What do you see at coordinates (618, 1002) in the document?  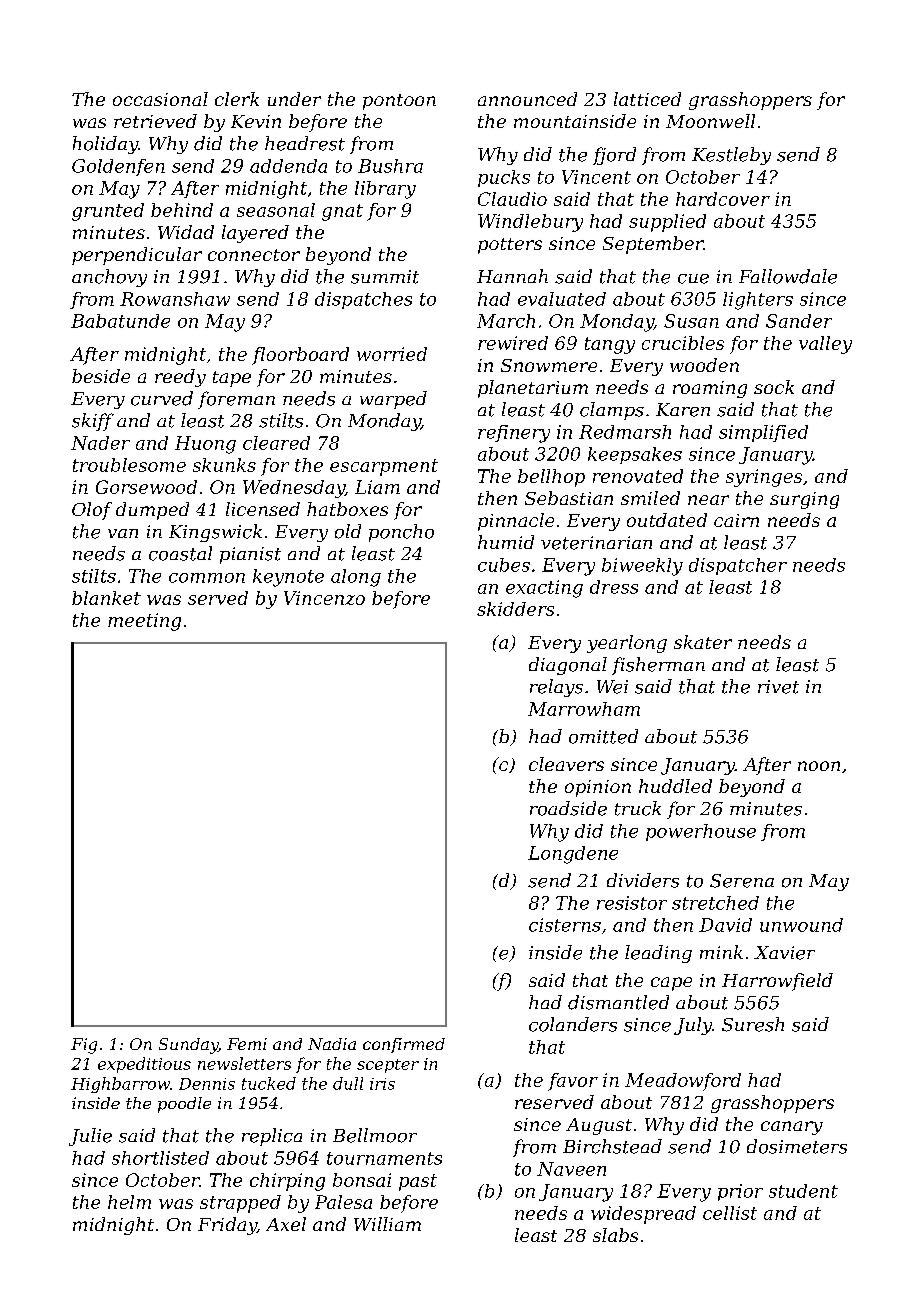 I see `dismantled` at bounding box center [618, 1002].
